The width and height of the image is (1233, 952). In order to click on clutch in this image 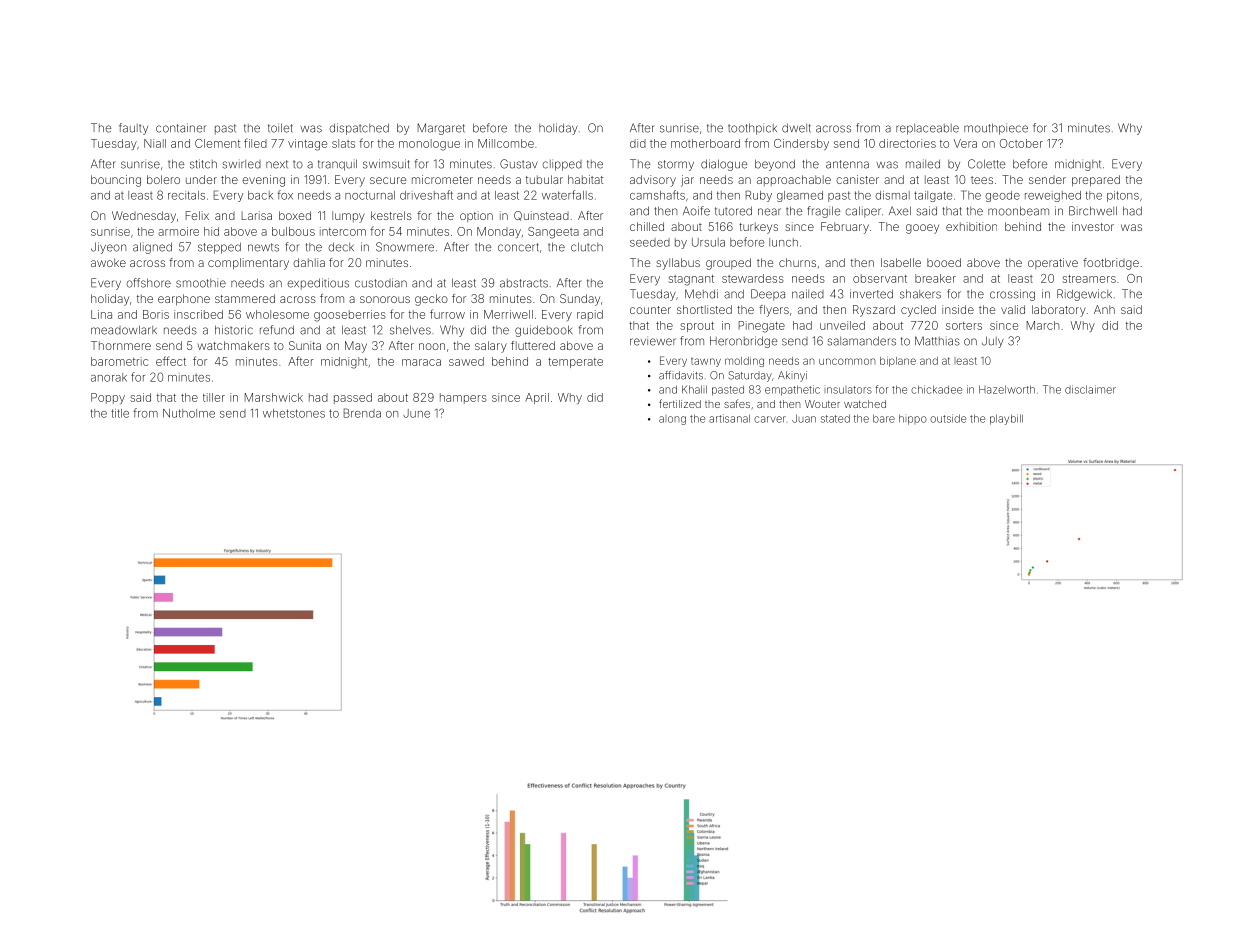, I will do `click(587, 247)`.
